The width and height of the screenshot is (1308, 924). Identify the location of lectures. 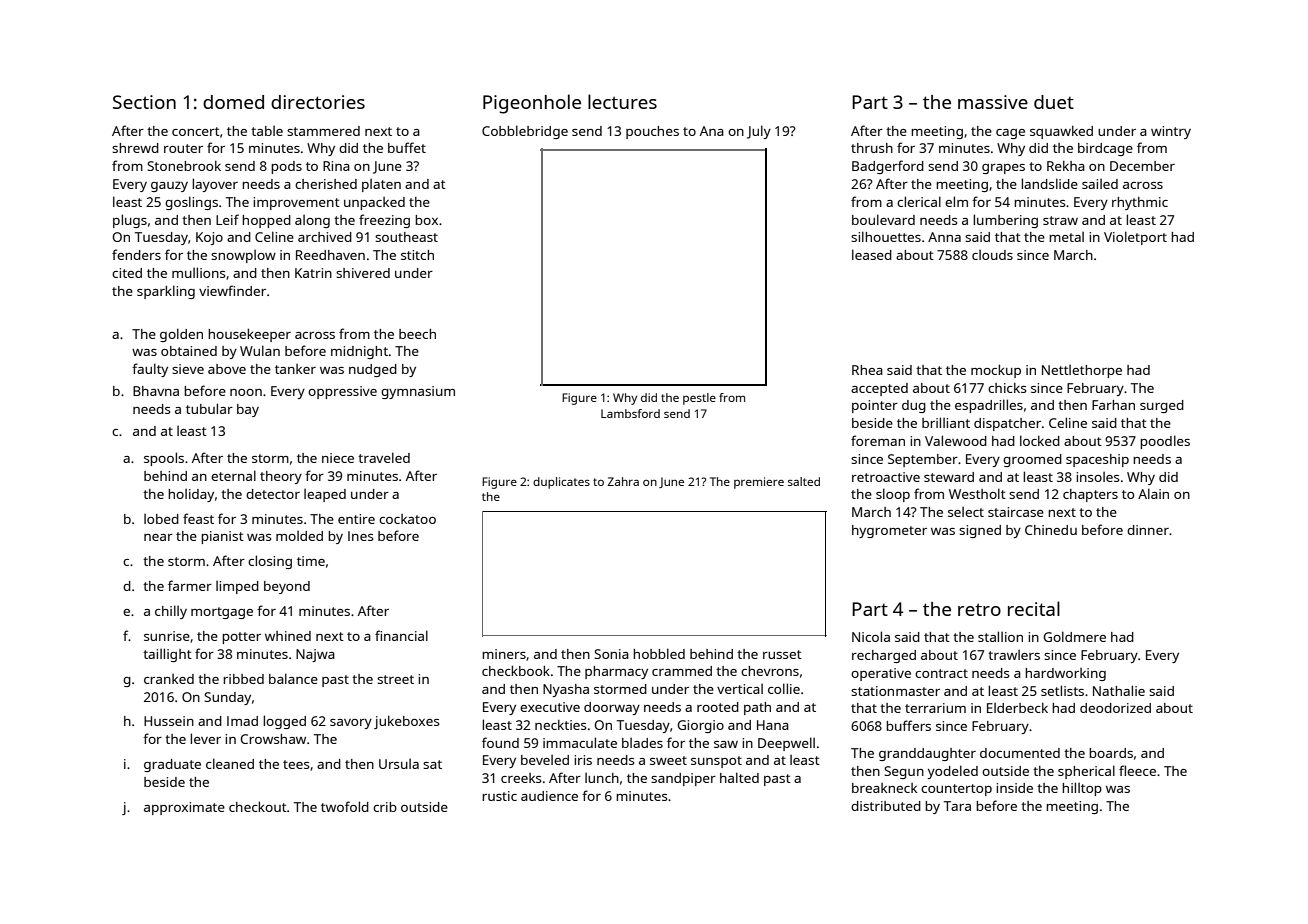
(622, 101).
